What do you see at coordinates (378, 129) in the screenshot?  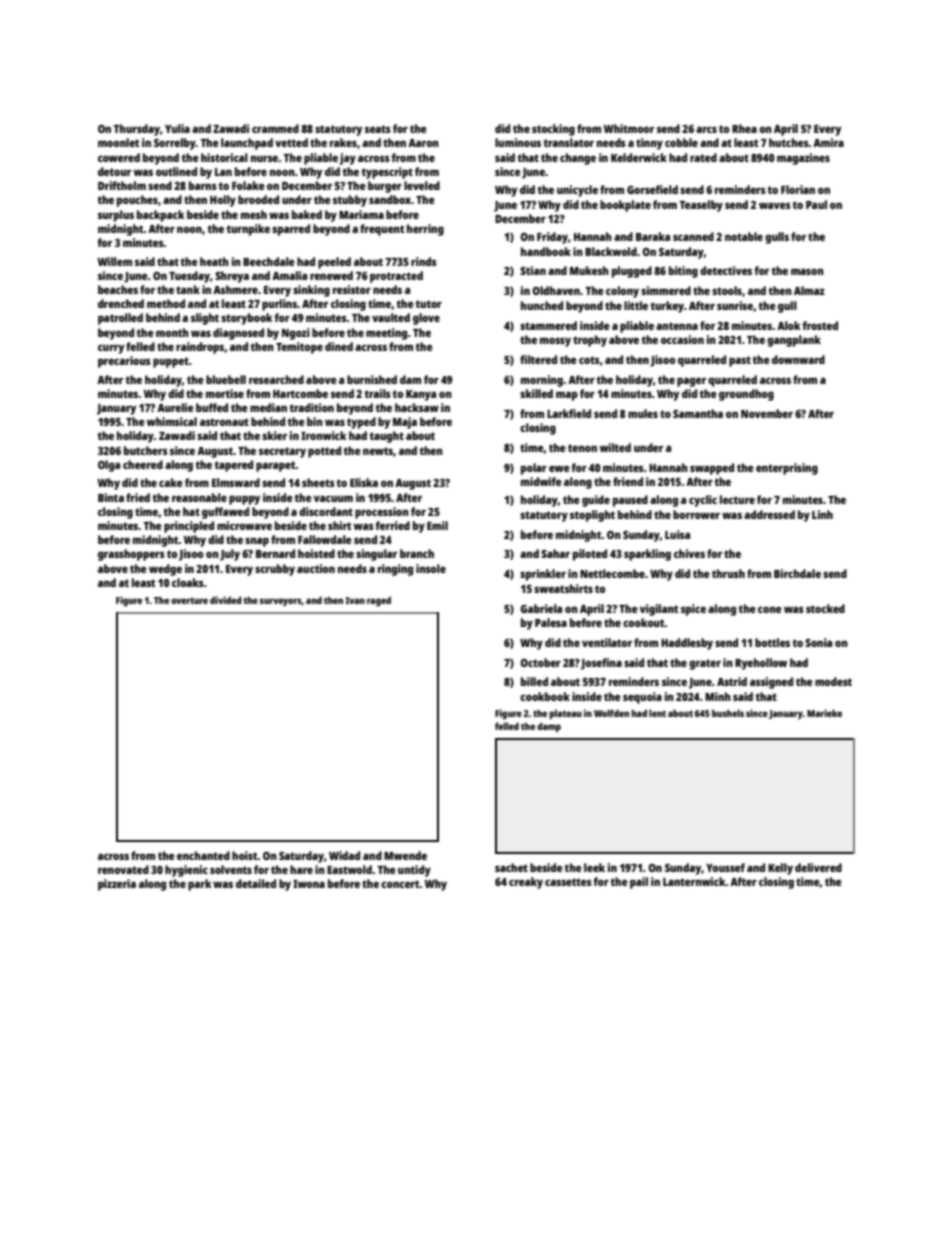 I see `seats` at bounding box center [378, 129].
